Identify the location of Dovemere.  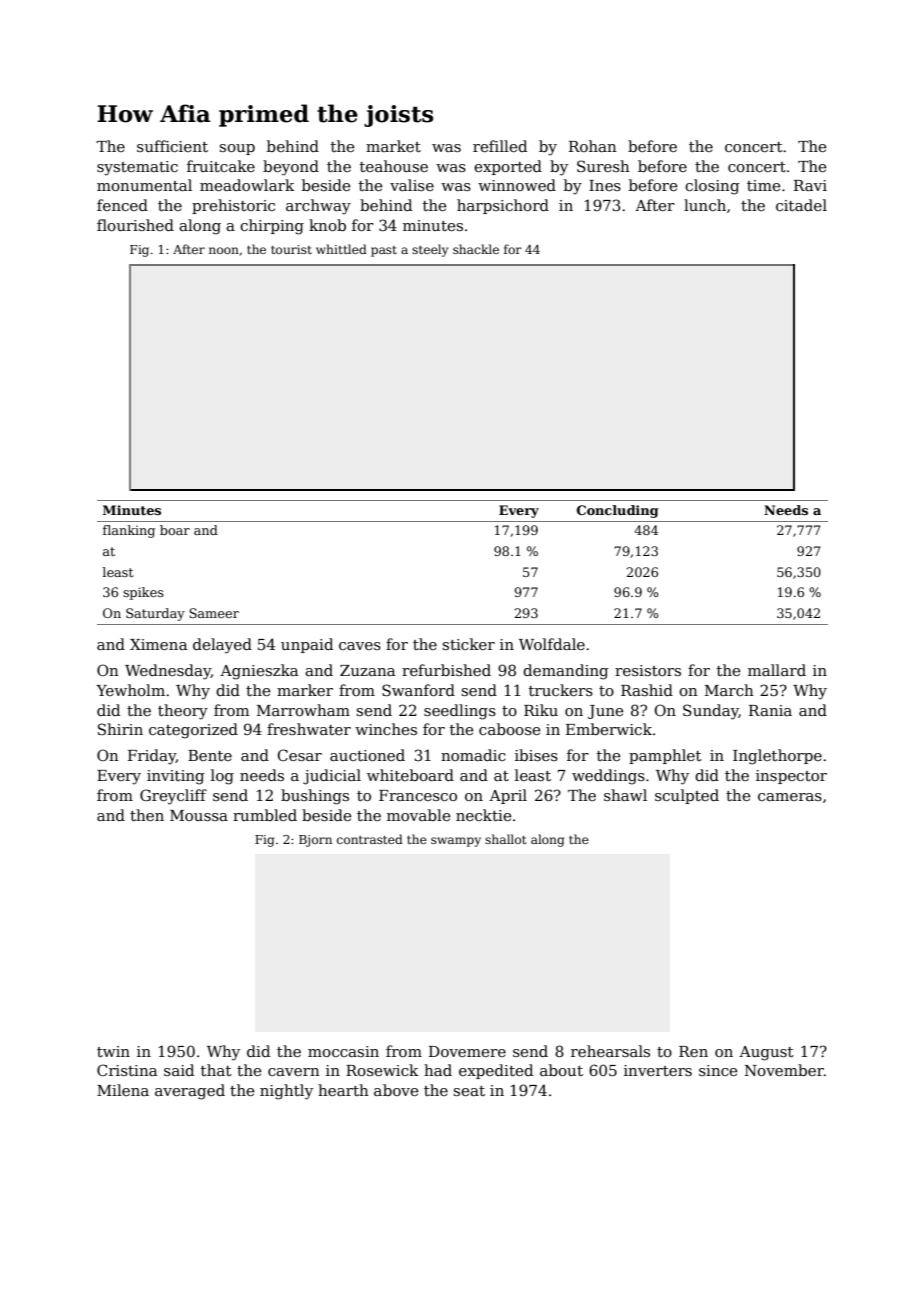
(467, 1051).
